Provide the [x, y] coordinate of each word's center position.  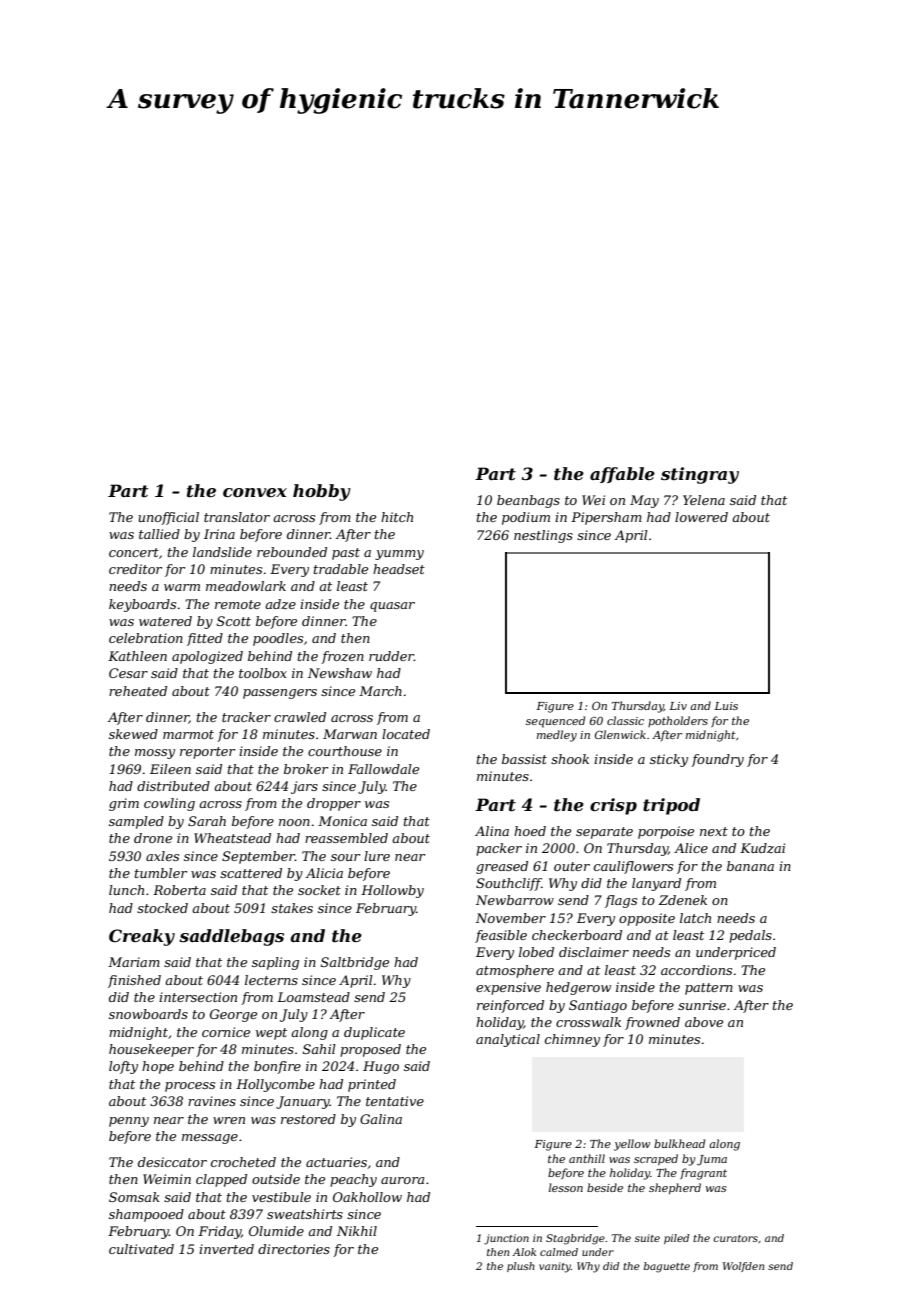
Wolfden [743, 1267]
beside [605, 1187]
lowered [701, 517]
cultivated [141, 1249]
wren [229, 1120]
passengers [280, 694]
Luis [726, 706]
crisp [613, 806]
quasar [392, 607]
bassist [524, 759]
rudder [391, 656]
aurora [402, 1180]
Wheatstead [232, 838]
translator [237, 517]
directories [294, 1249]
